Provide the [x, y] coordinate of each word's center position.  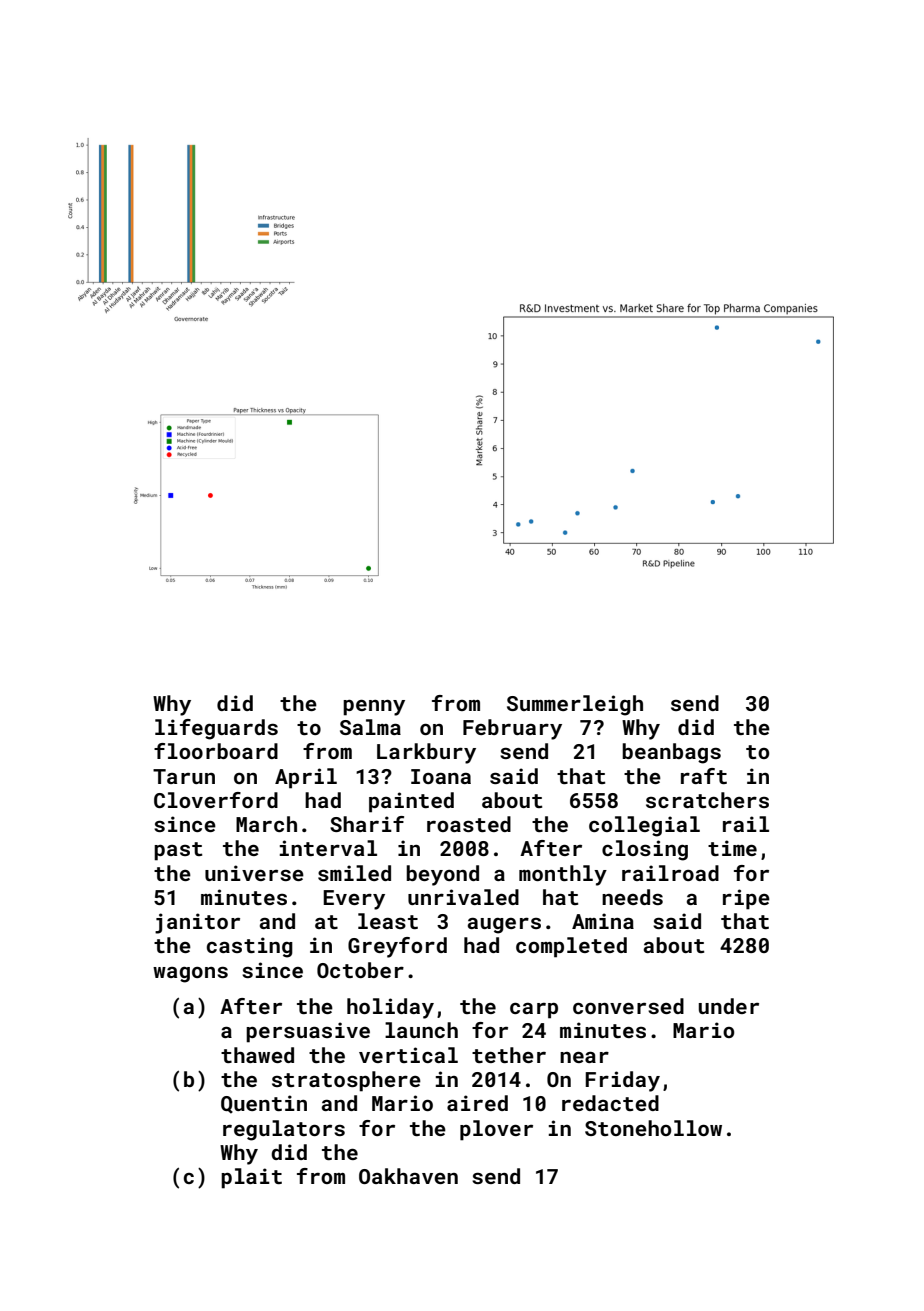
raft [704, 776]
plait [251, 1178]
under [729, 1006]
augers [504, 925]
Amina [603, 921]
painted [411, 802]
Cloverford [216, 800]
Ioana [441, 776]
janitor [197, 923]
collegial [644, 826]
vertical [408, 1055]
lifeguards [216, 729]
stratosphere [346, 1081]
